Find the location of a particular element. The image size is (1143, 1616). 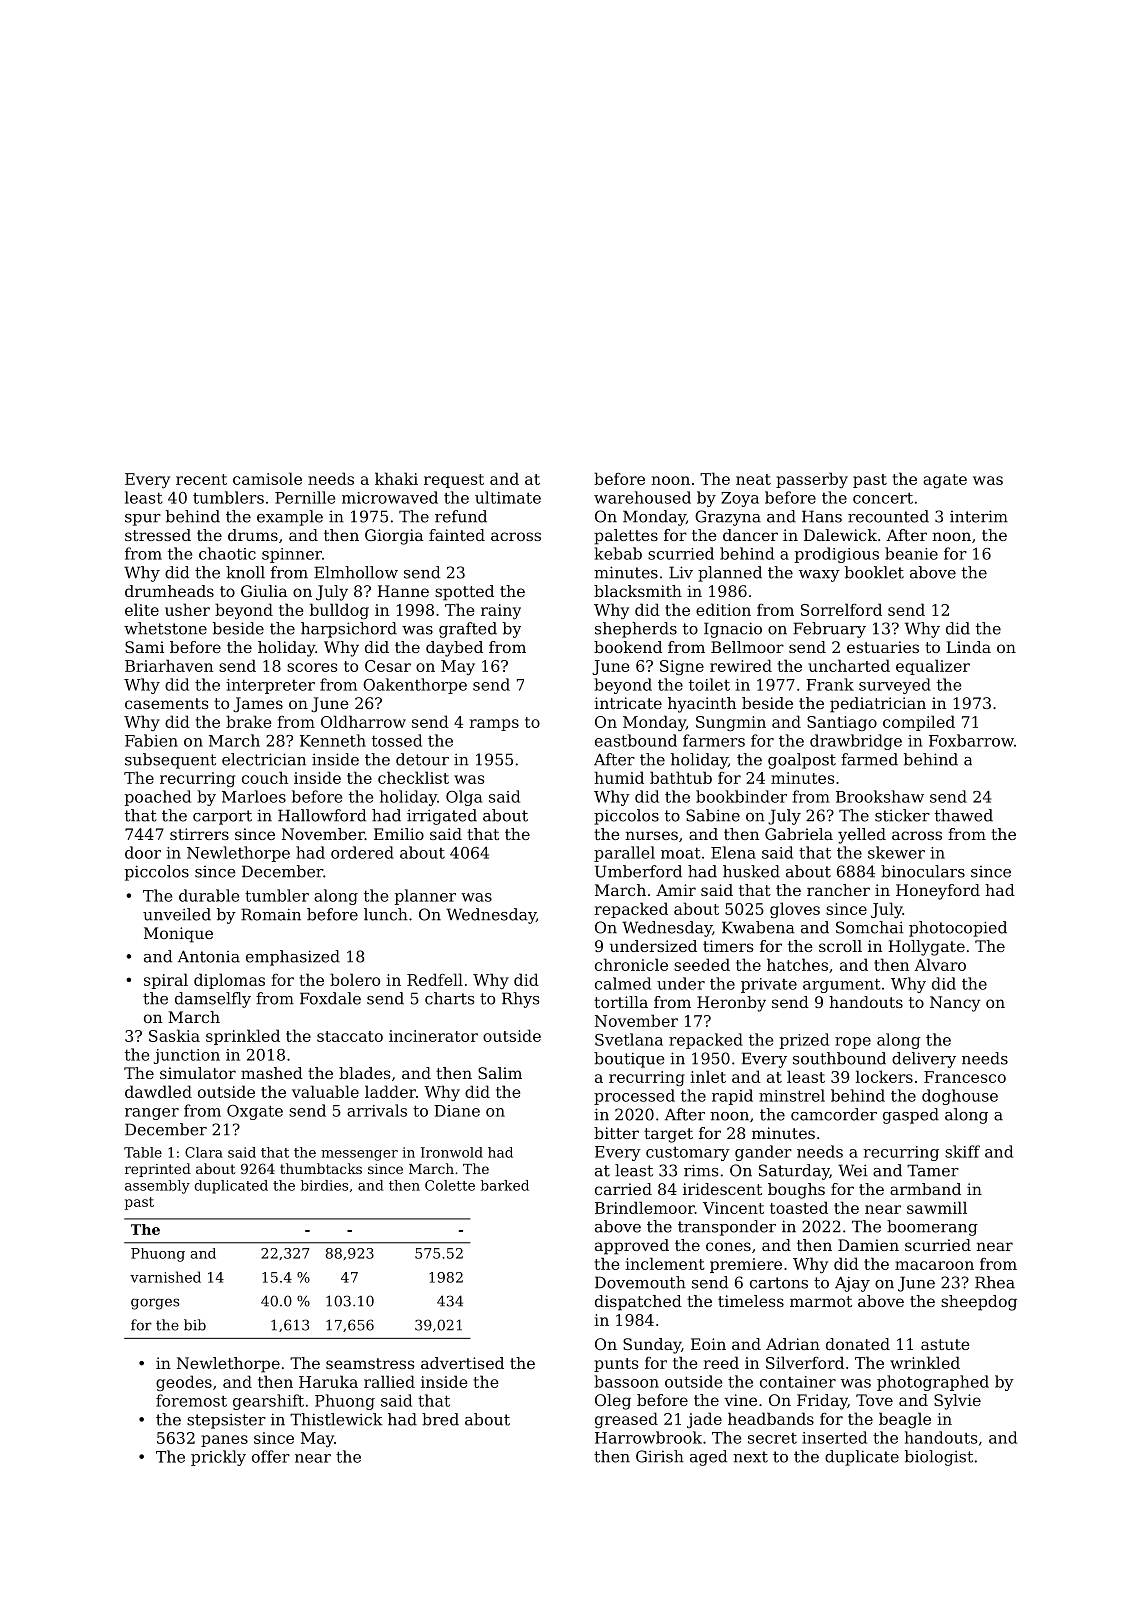

interpreter is located at coordinates (270, 686).
